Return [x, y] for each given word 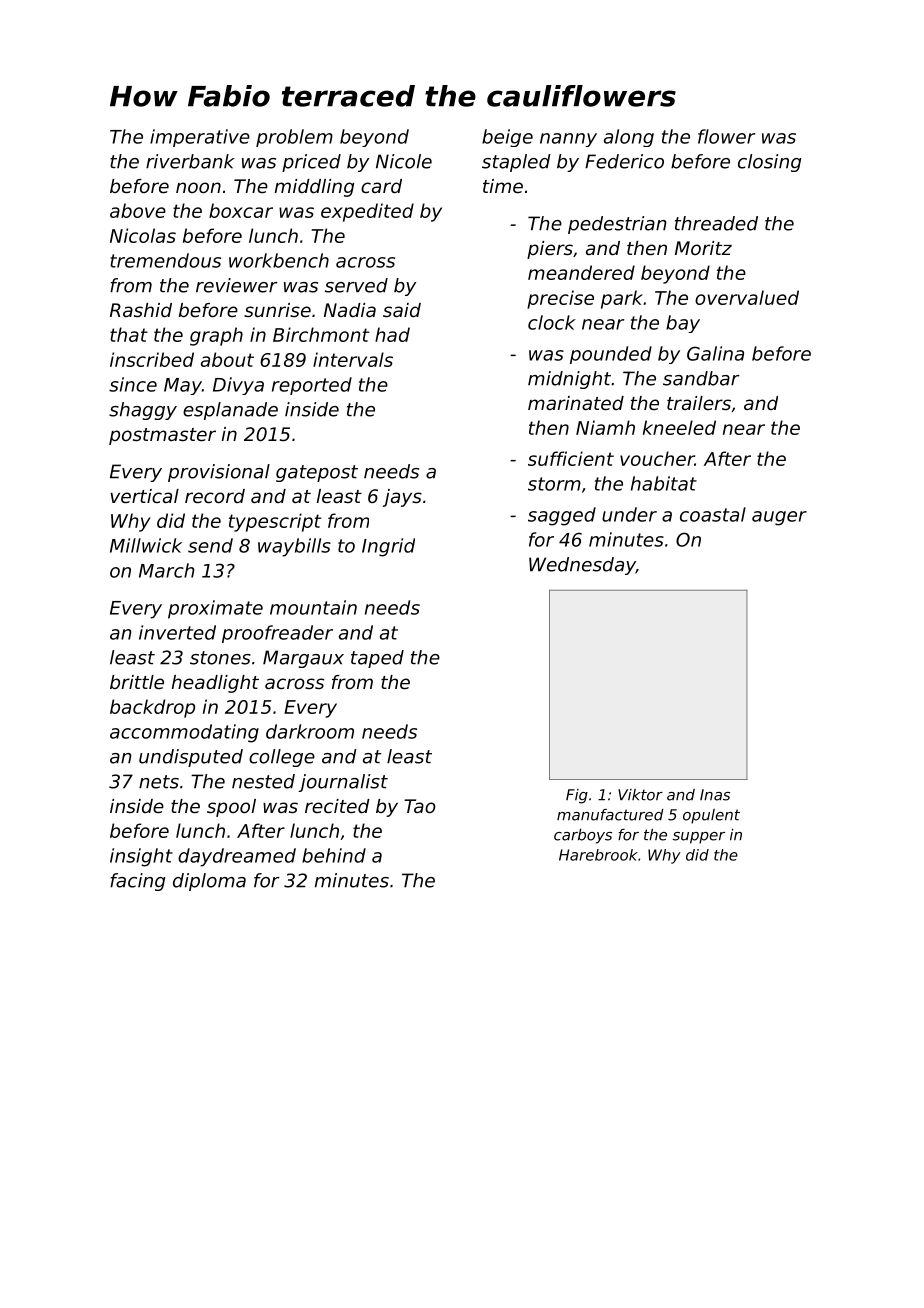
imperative [200, 138]
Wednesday [582, 566]
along [629, 138]
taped [377, 659]
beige [507, 138]
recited [337, 806]
